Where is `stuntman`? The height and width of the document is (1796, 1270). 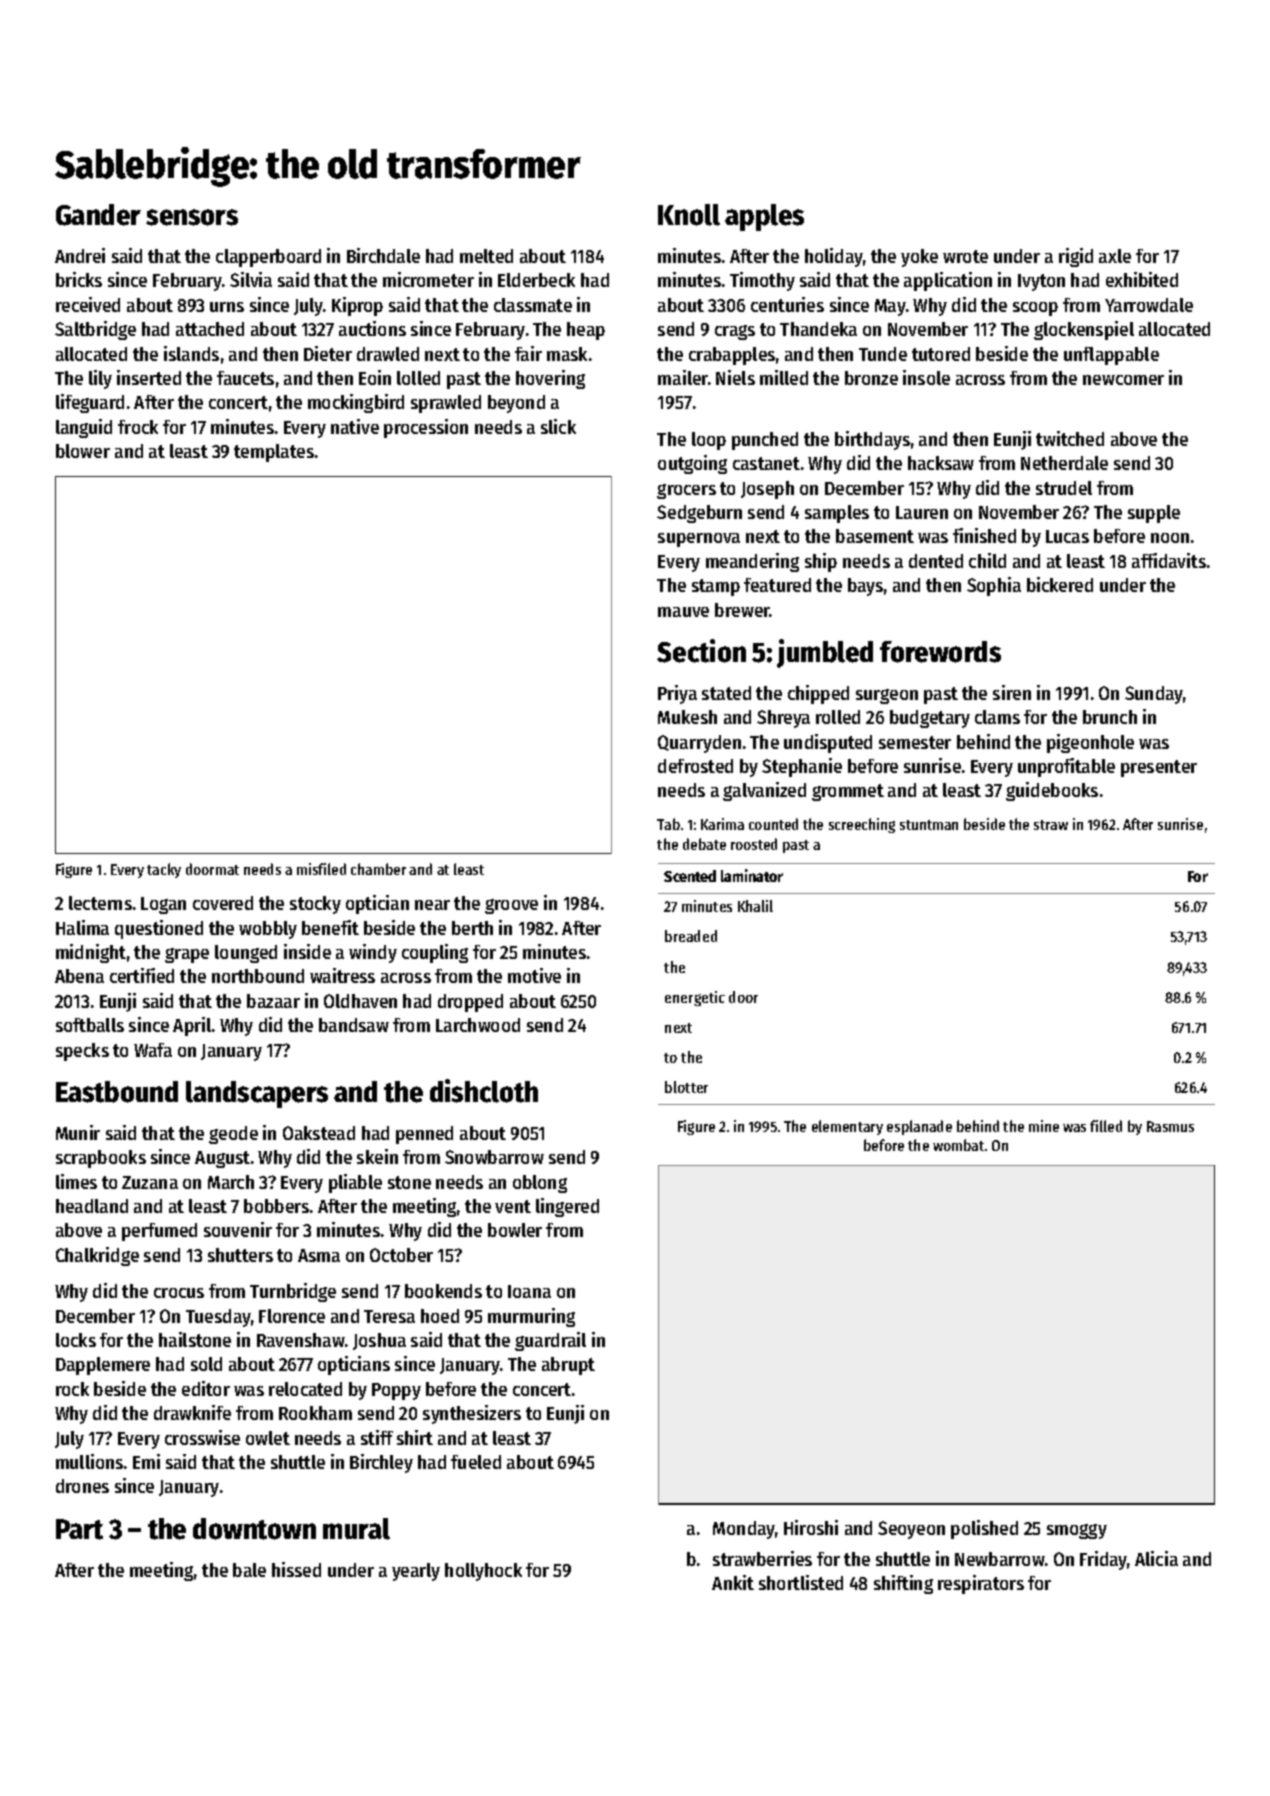 stuntman is located at coordinates (929, 825).
